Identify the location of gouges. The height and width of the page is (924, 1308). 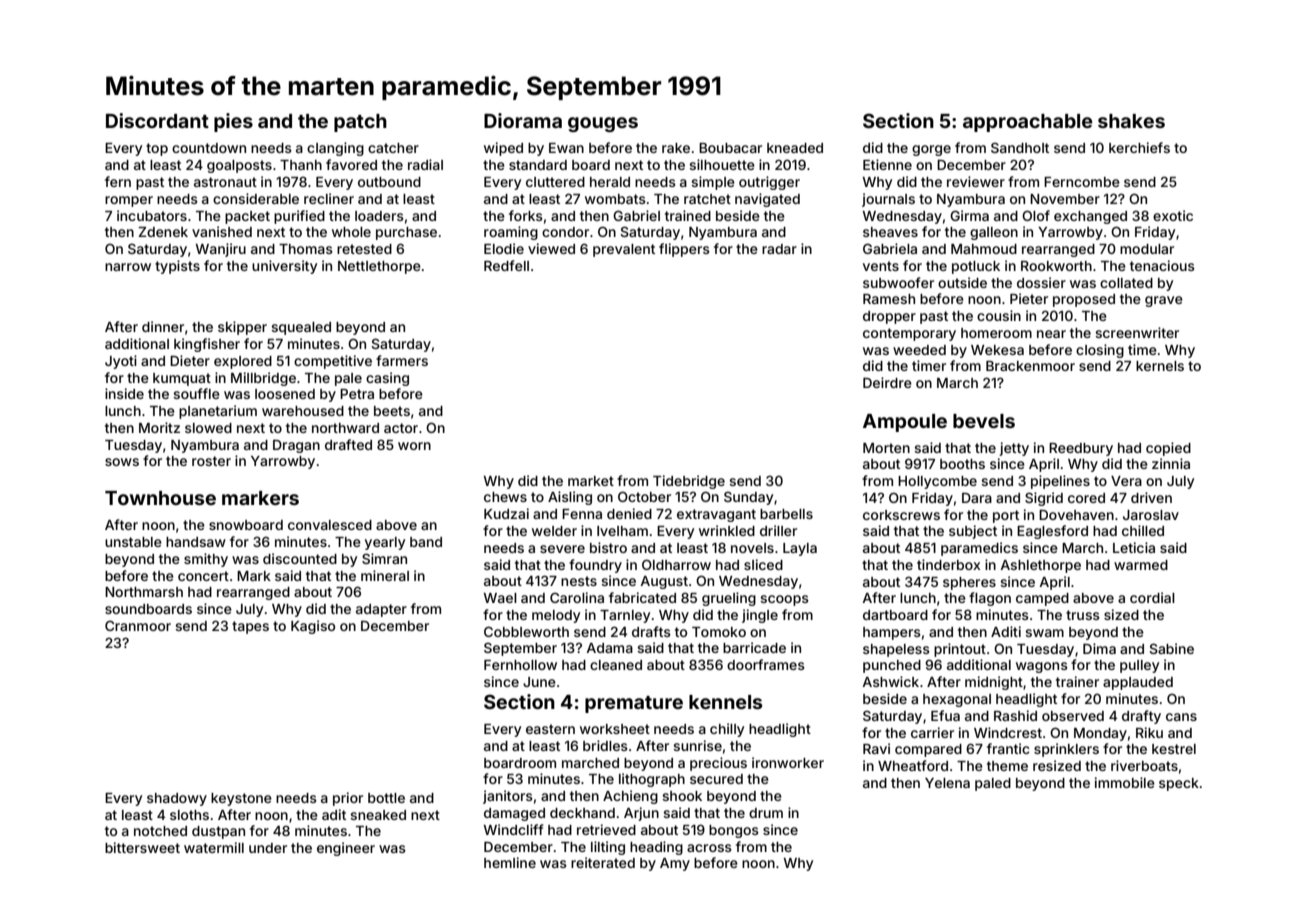
(603, 124).
